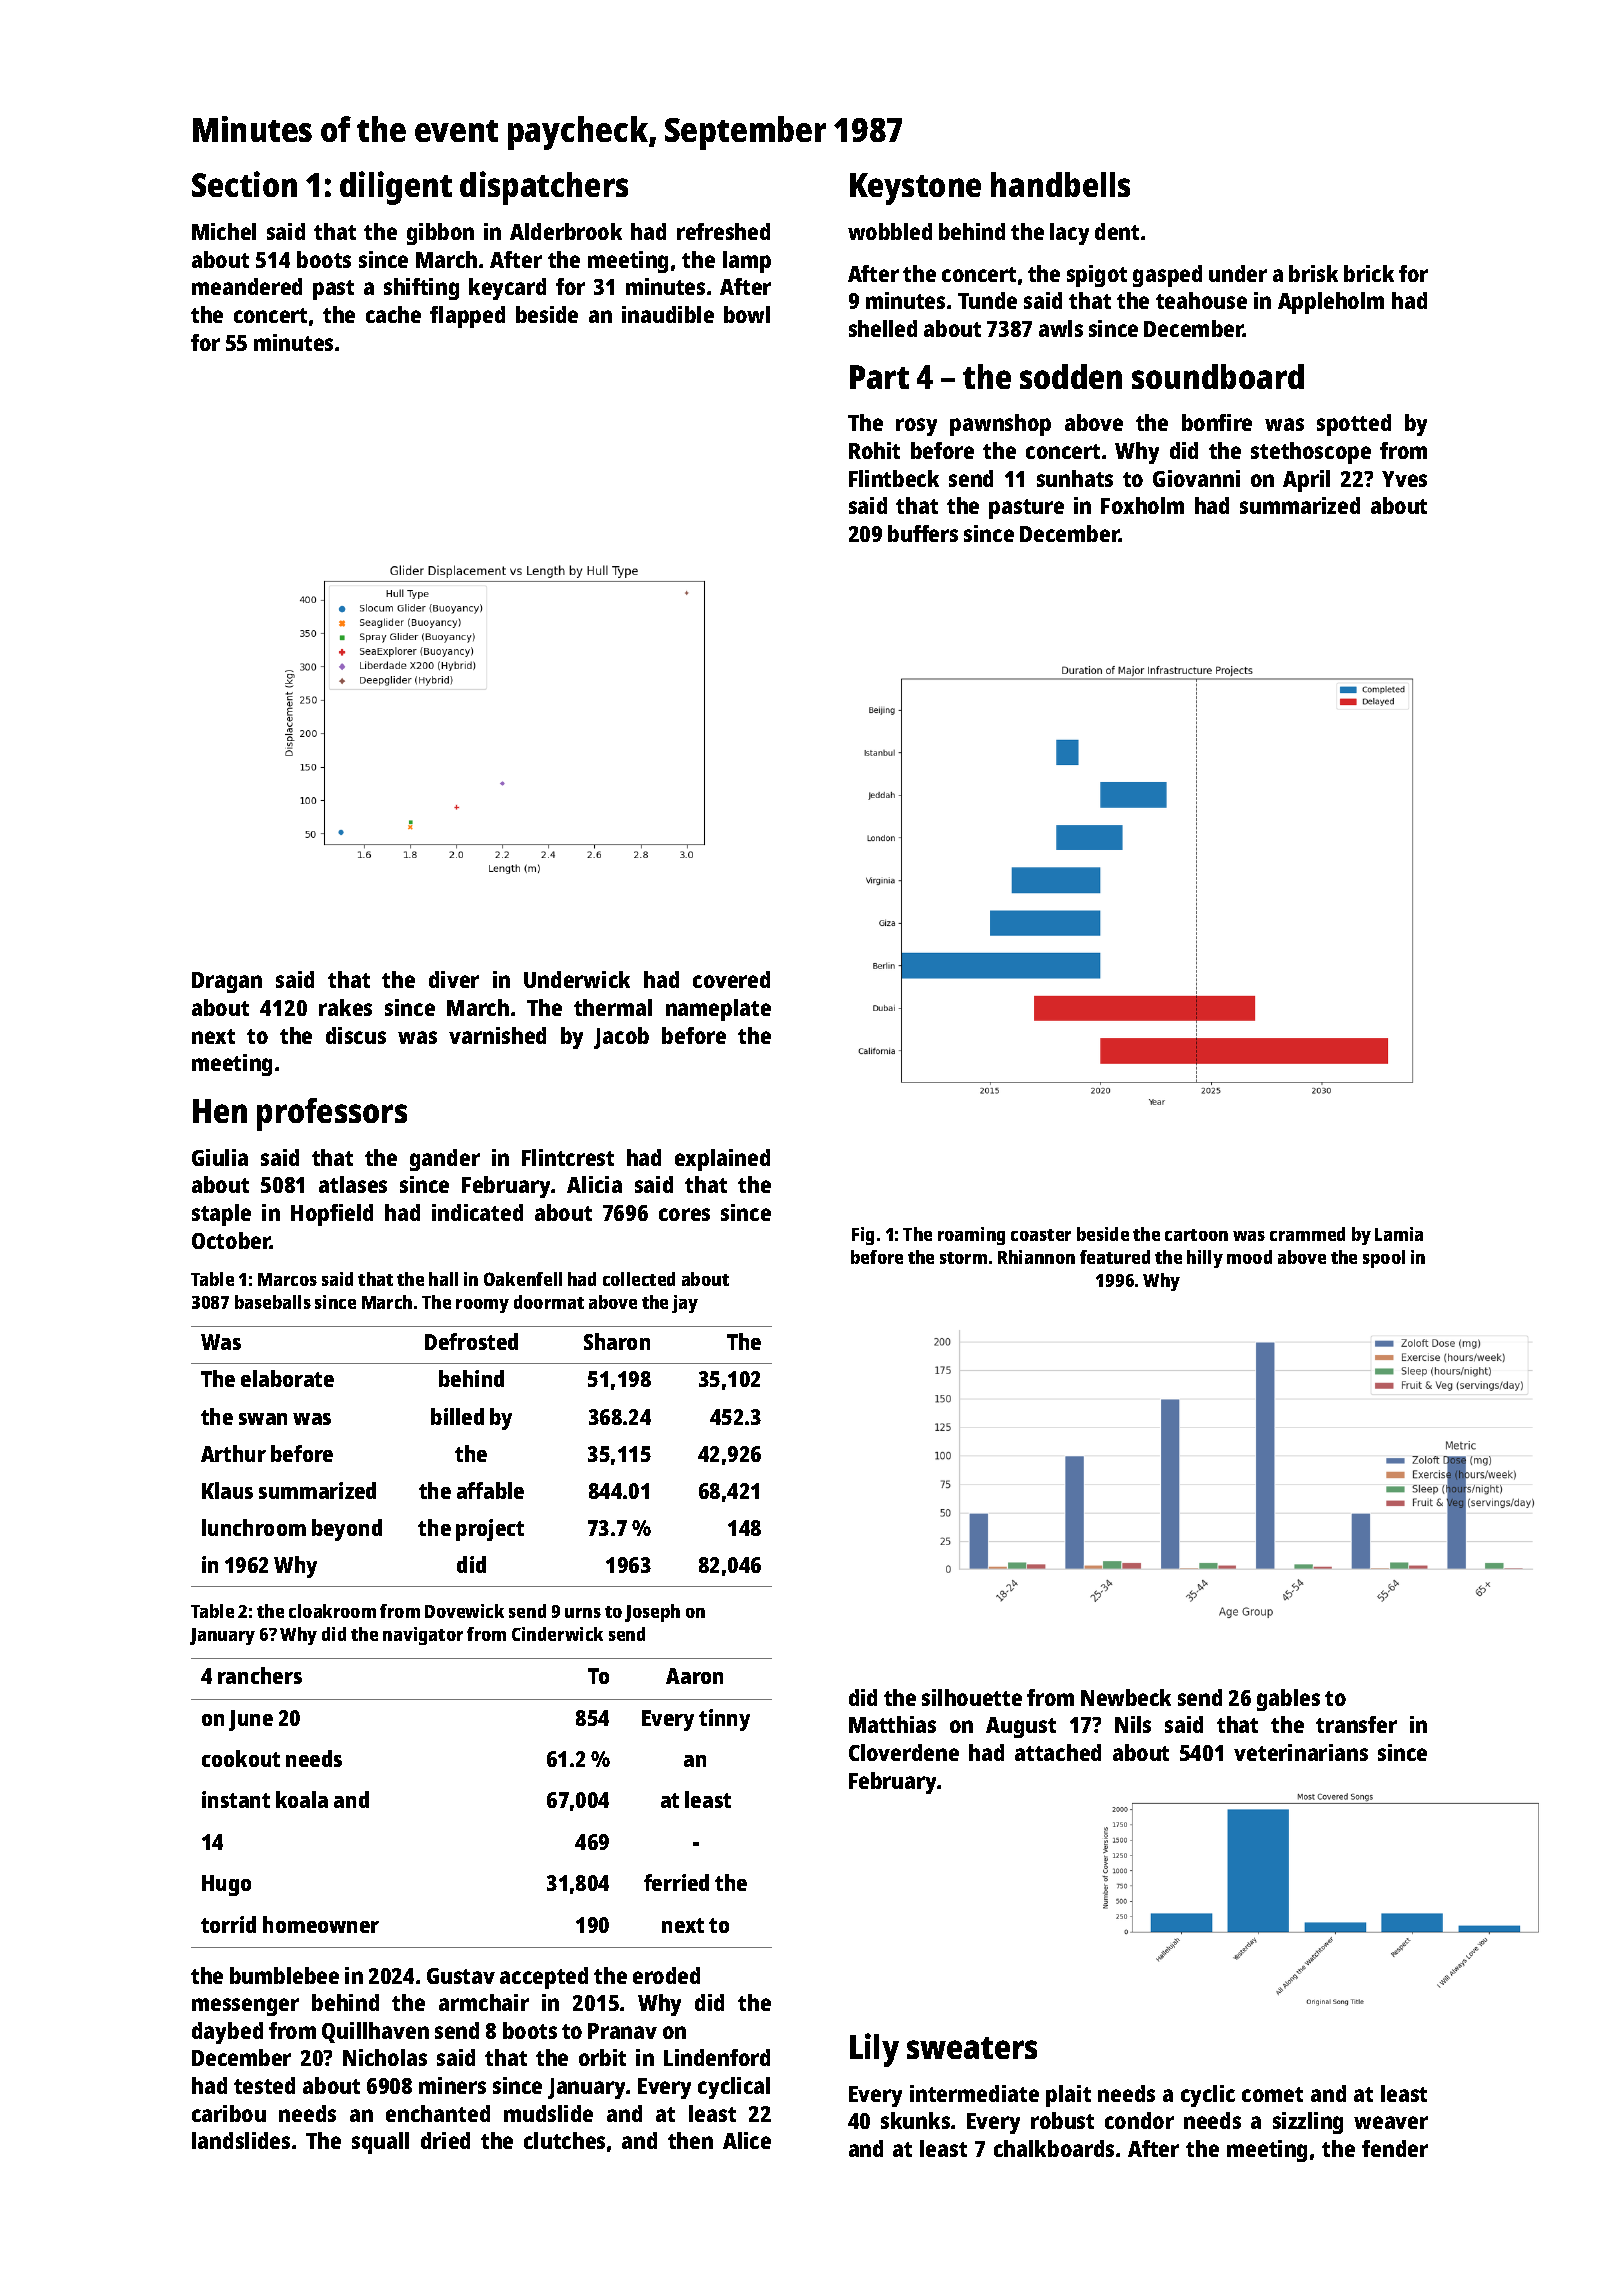  I want to click on Alderbrook, so click(566, 231).
